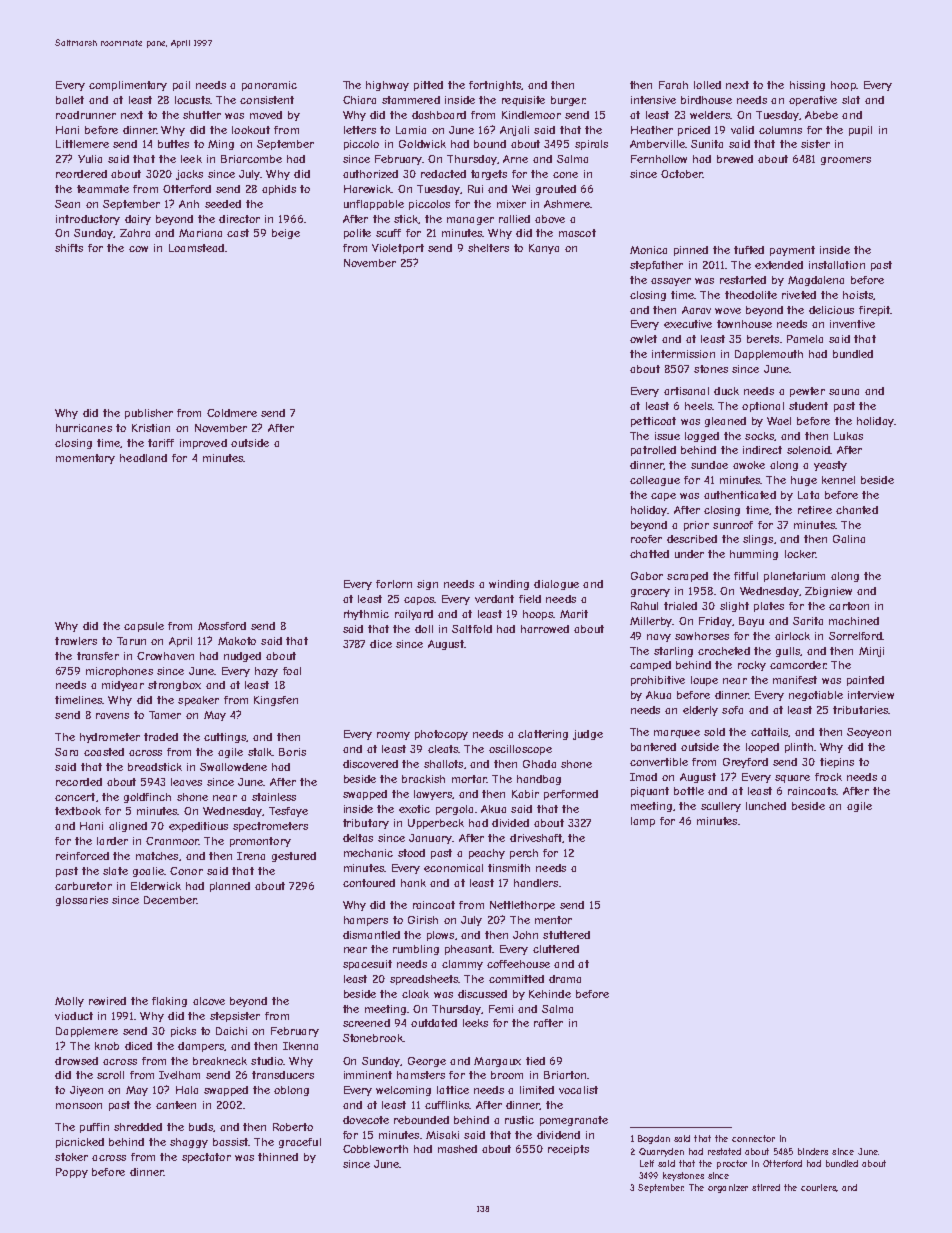  I want to click on spectator, so click(206, 1158).
